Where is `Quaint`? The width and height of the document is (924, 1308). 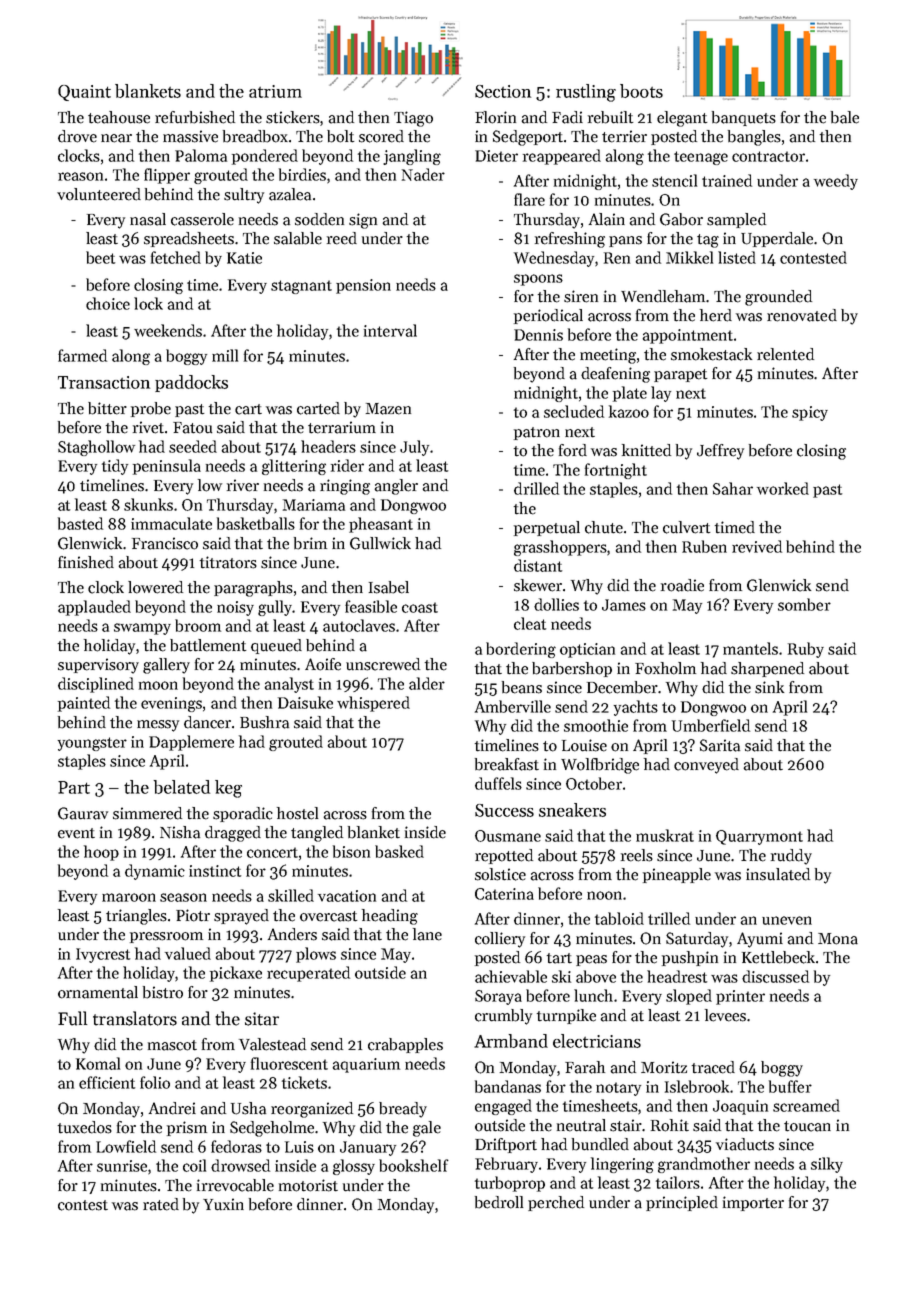 Quaint is located at coordinates (84, 93).
